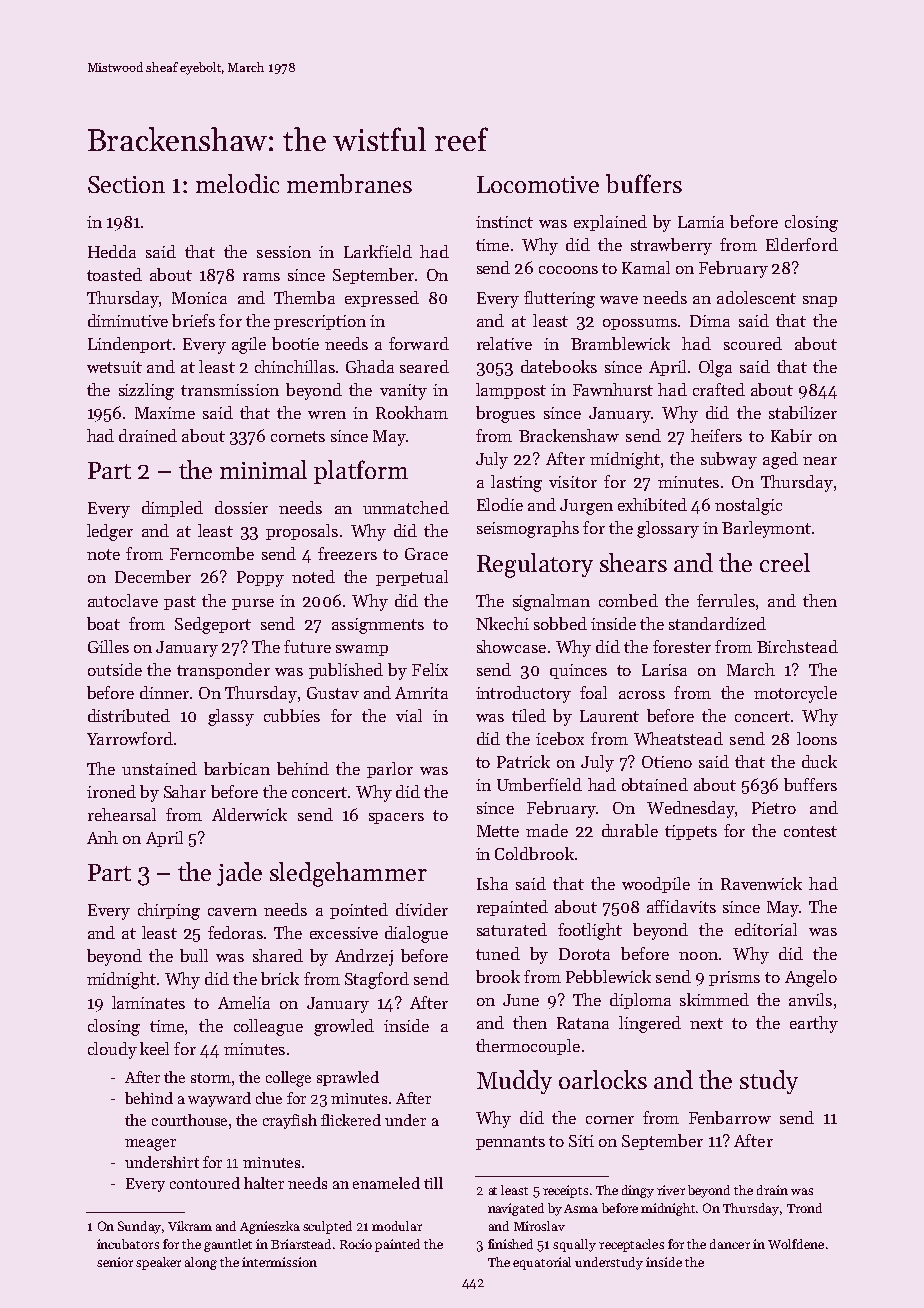 Image resolution: width=924 pixels, height=1308 pixels. I want to click on Elderford, so click(802, 244).
